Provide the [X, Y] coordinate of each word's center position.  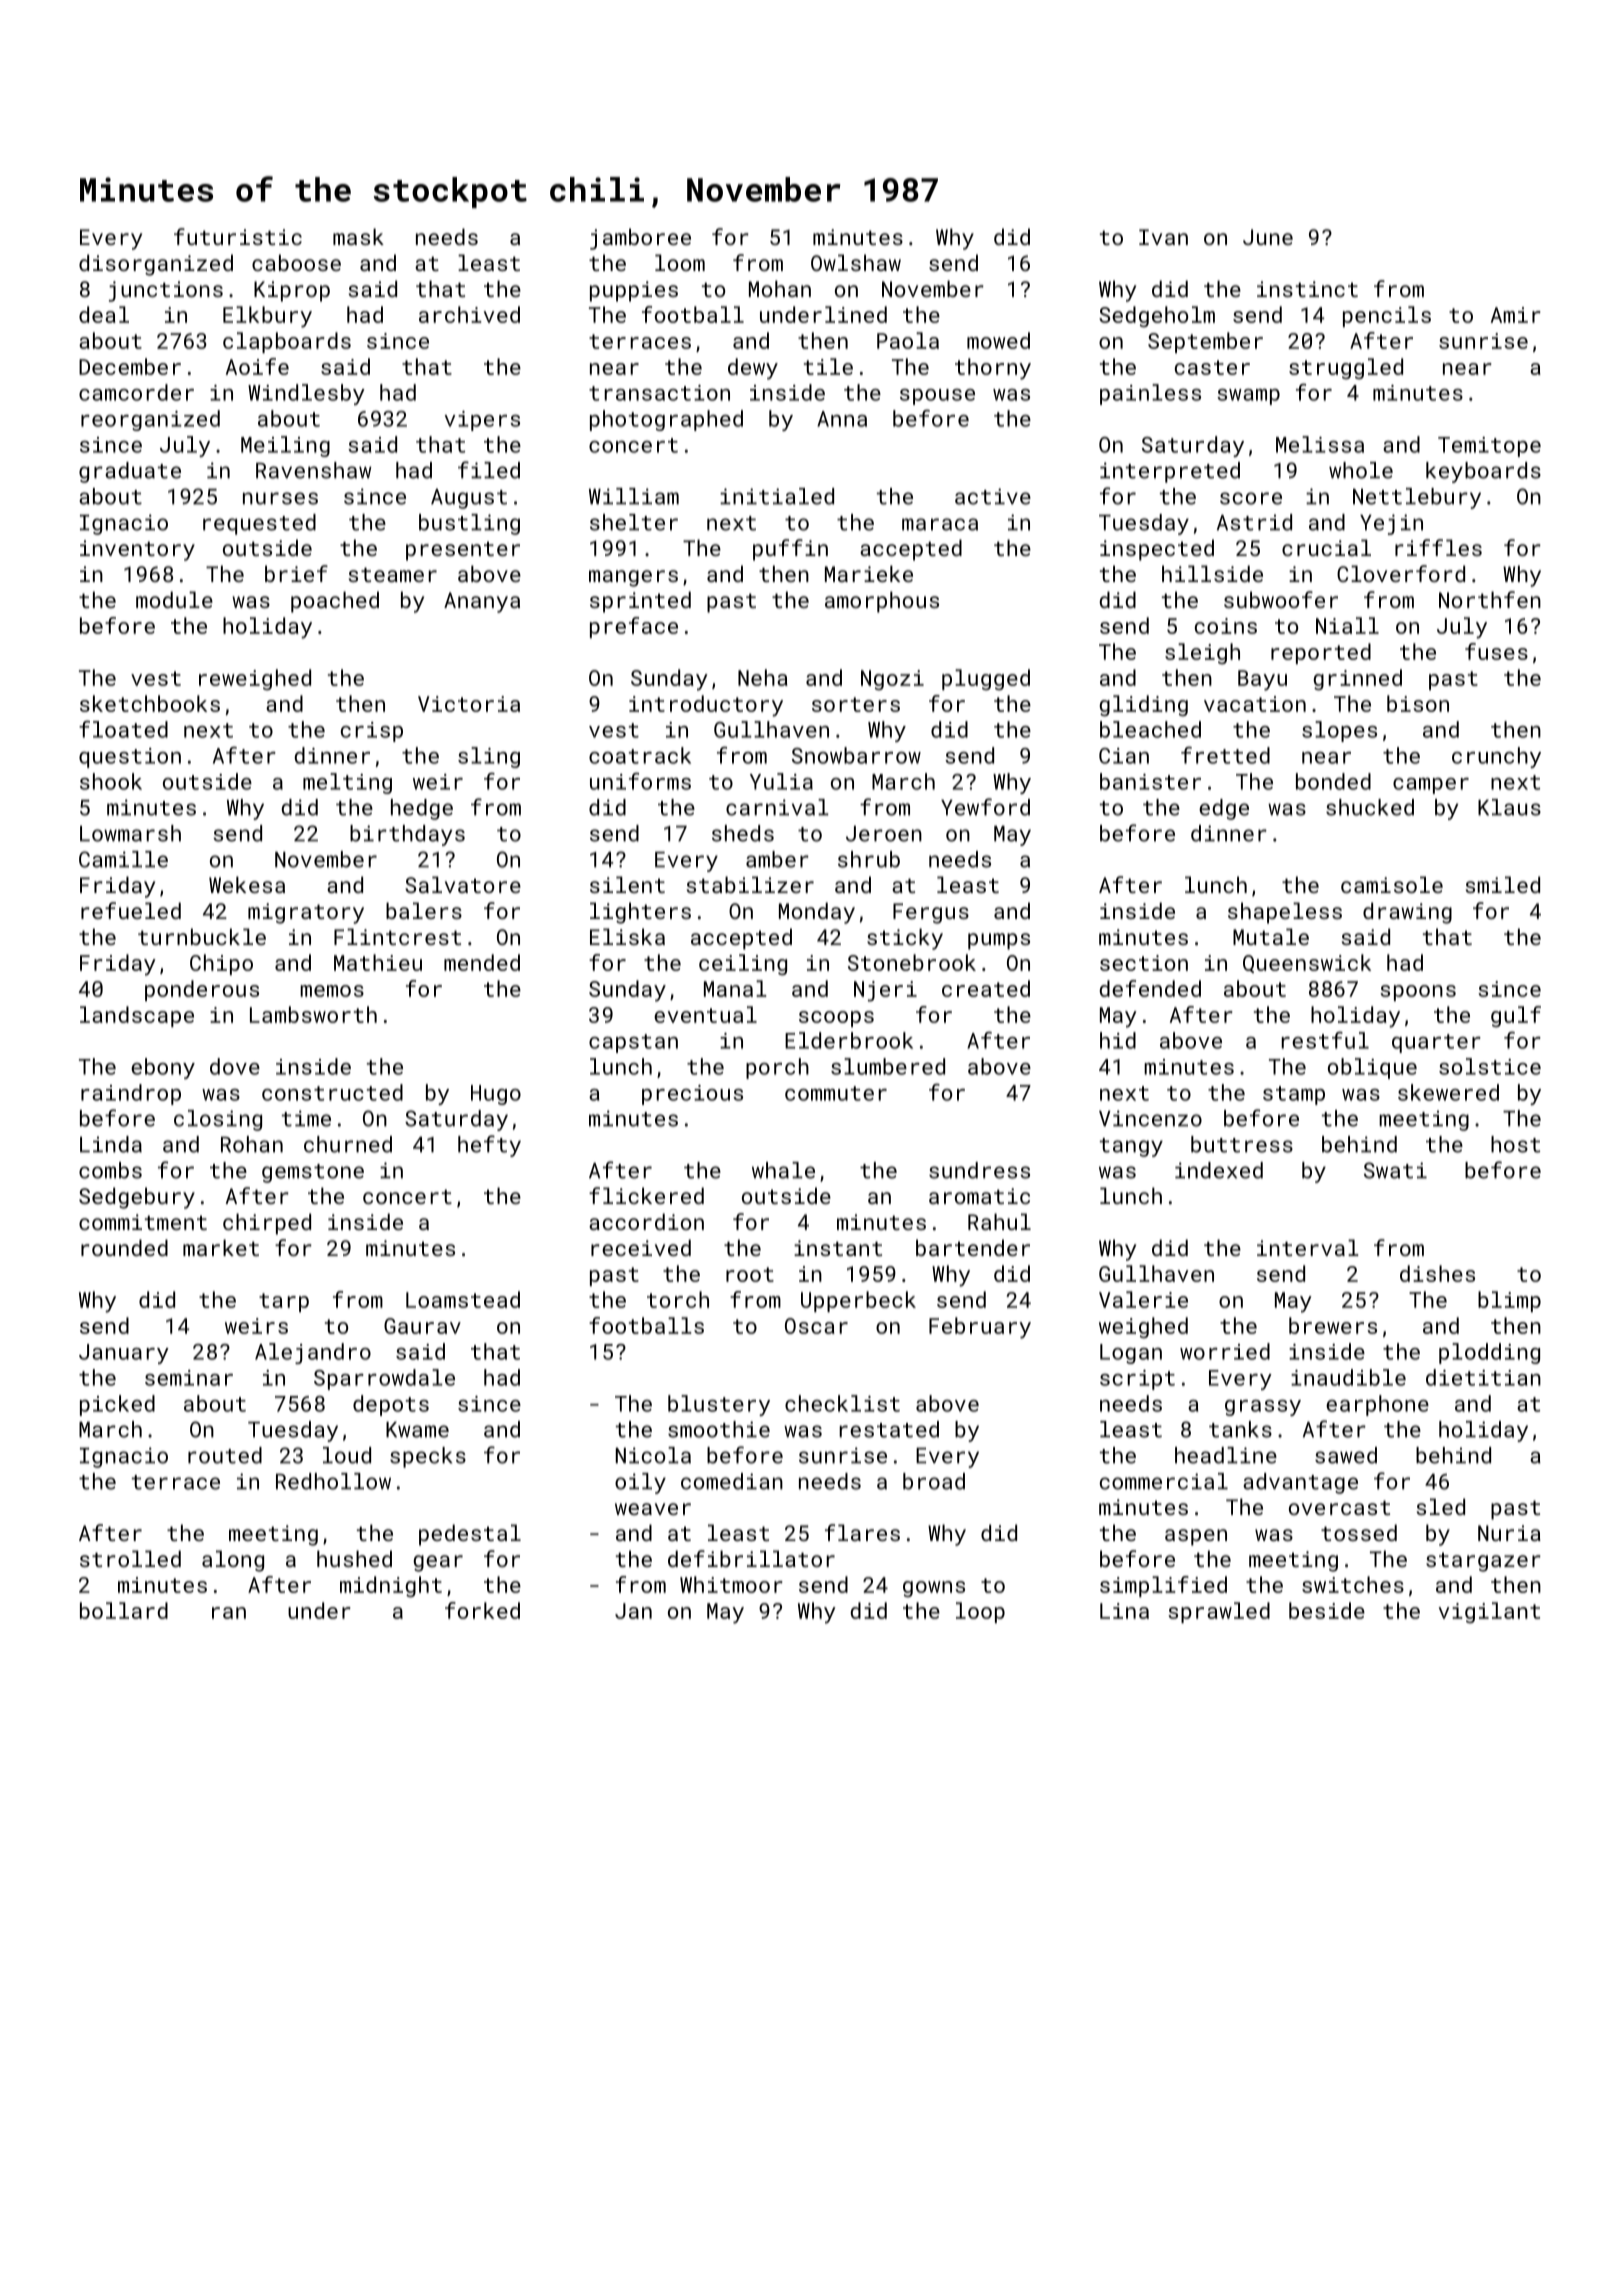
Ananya [482, 602]
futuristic [238, 236]
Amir [1516, 315]
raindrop [131, 1094]
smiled [1503, 884]
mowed [998, 340]
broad [934, 1481]
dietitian [1483, 1377]
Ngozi [892, 680]
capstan [633, 1043]
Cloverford [1401, 573]
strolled [130, 1558]
